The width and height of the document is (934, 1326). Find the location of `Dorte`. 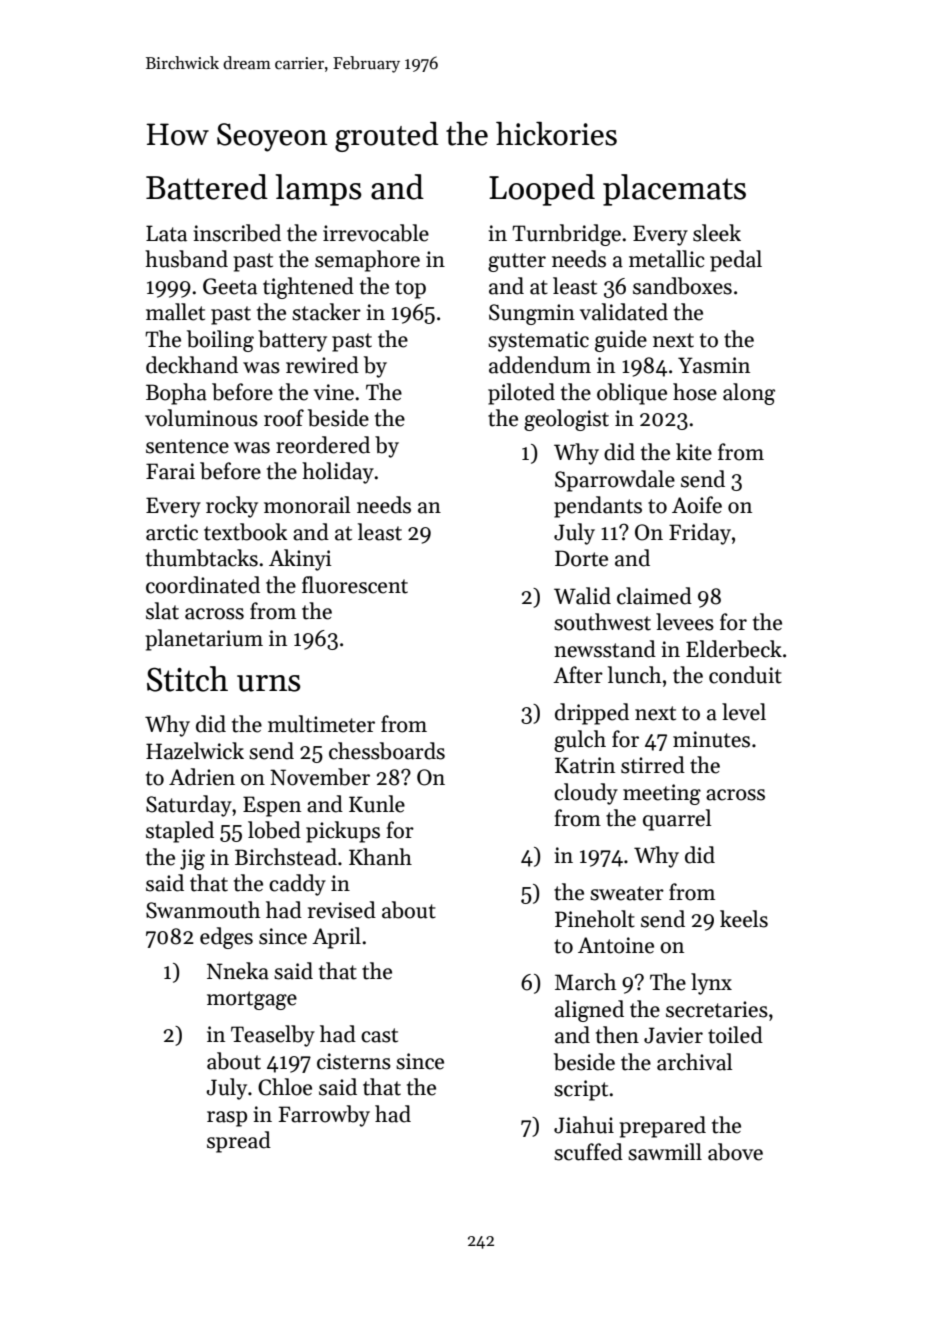

Dorte is located at coordinates (581, 558).
